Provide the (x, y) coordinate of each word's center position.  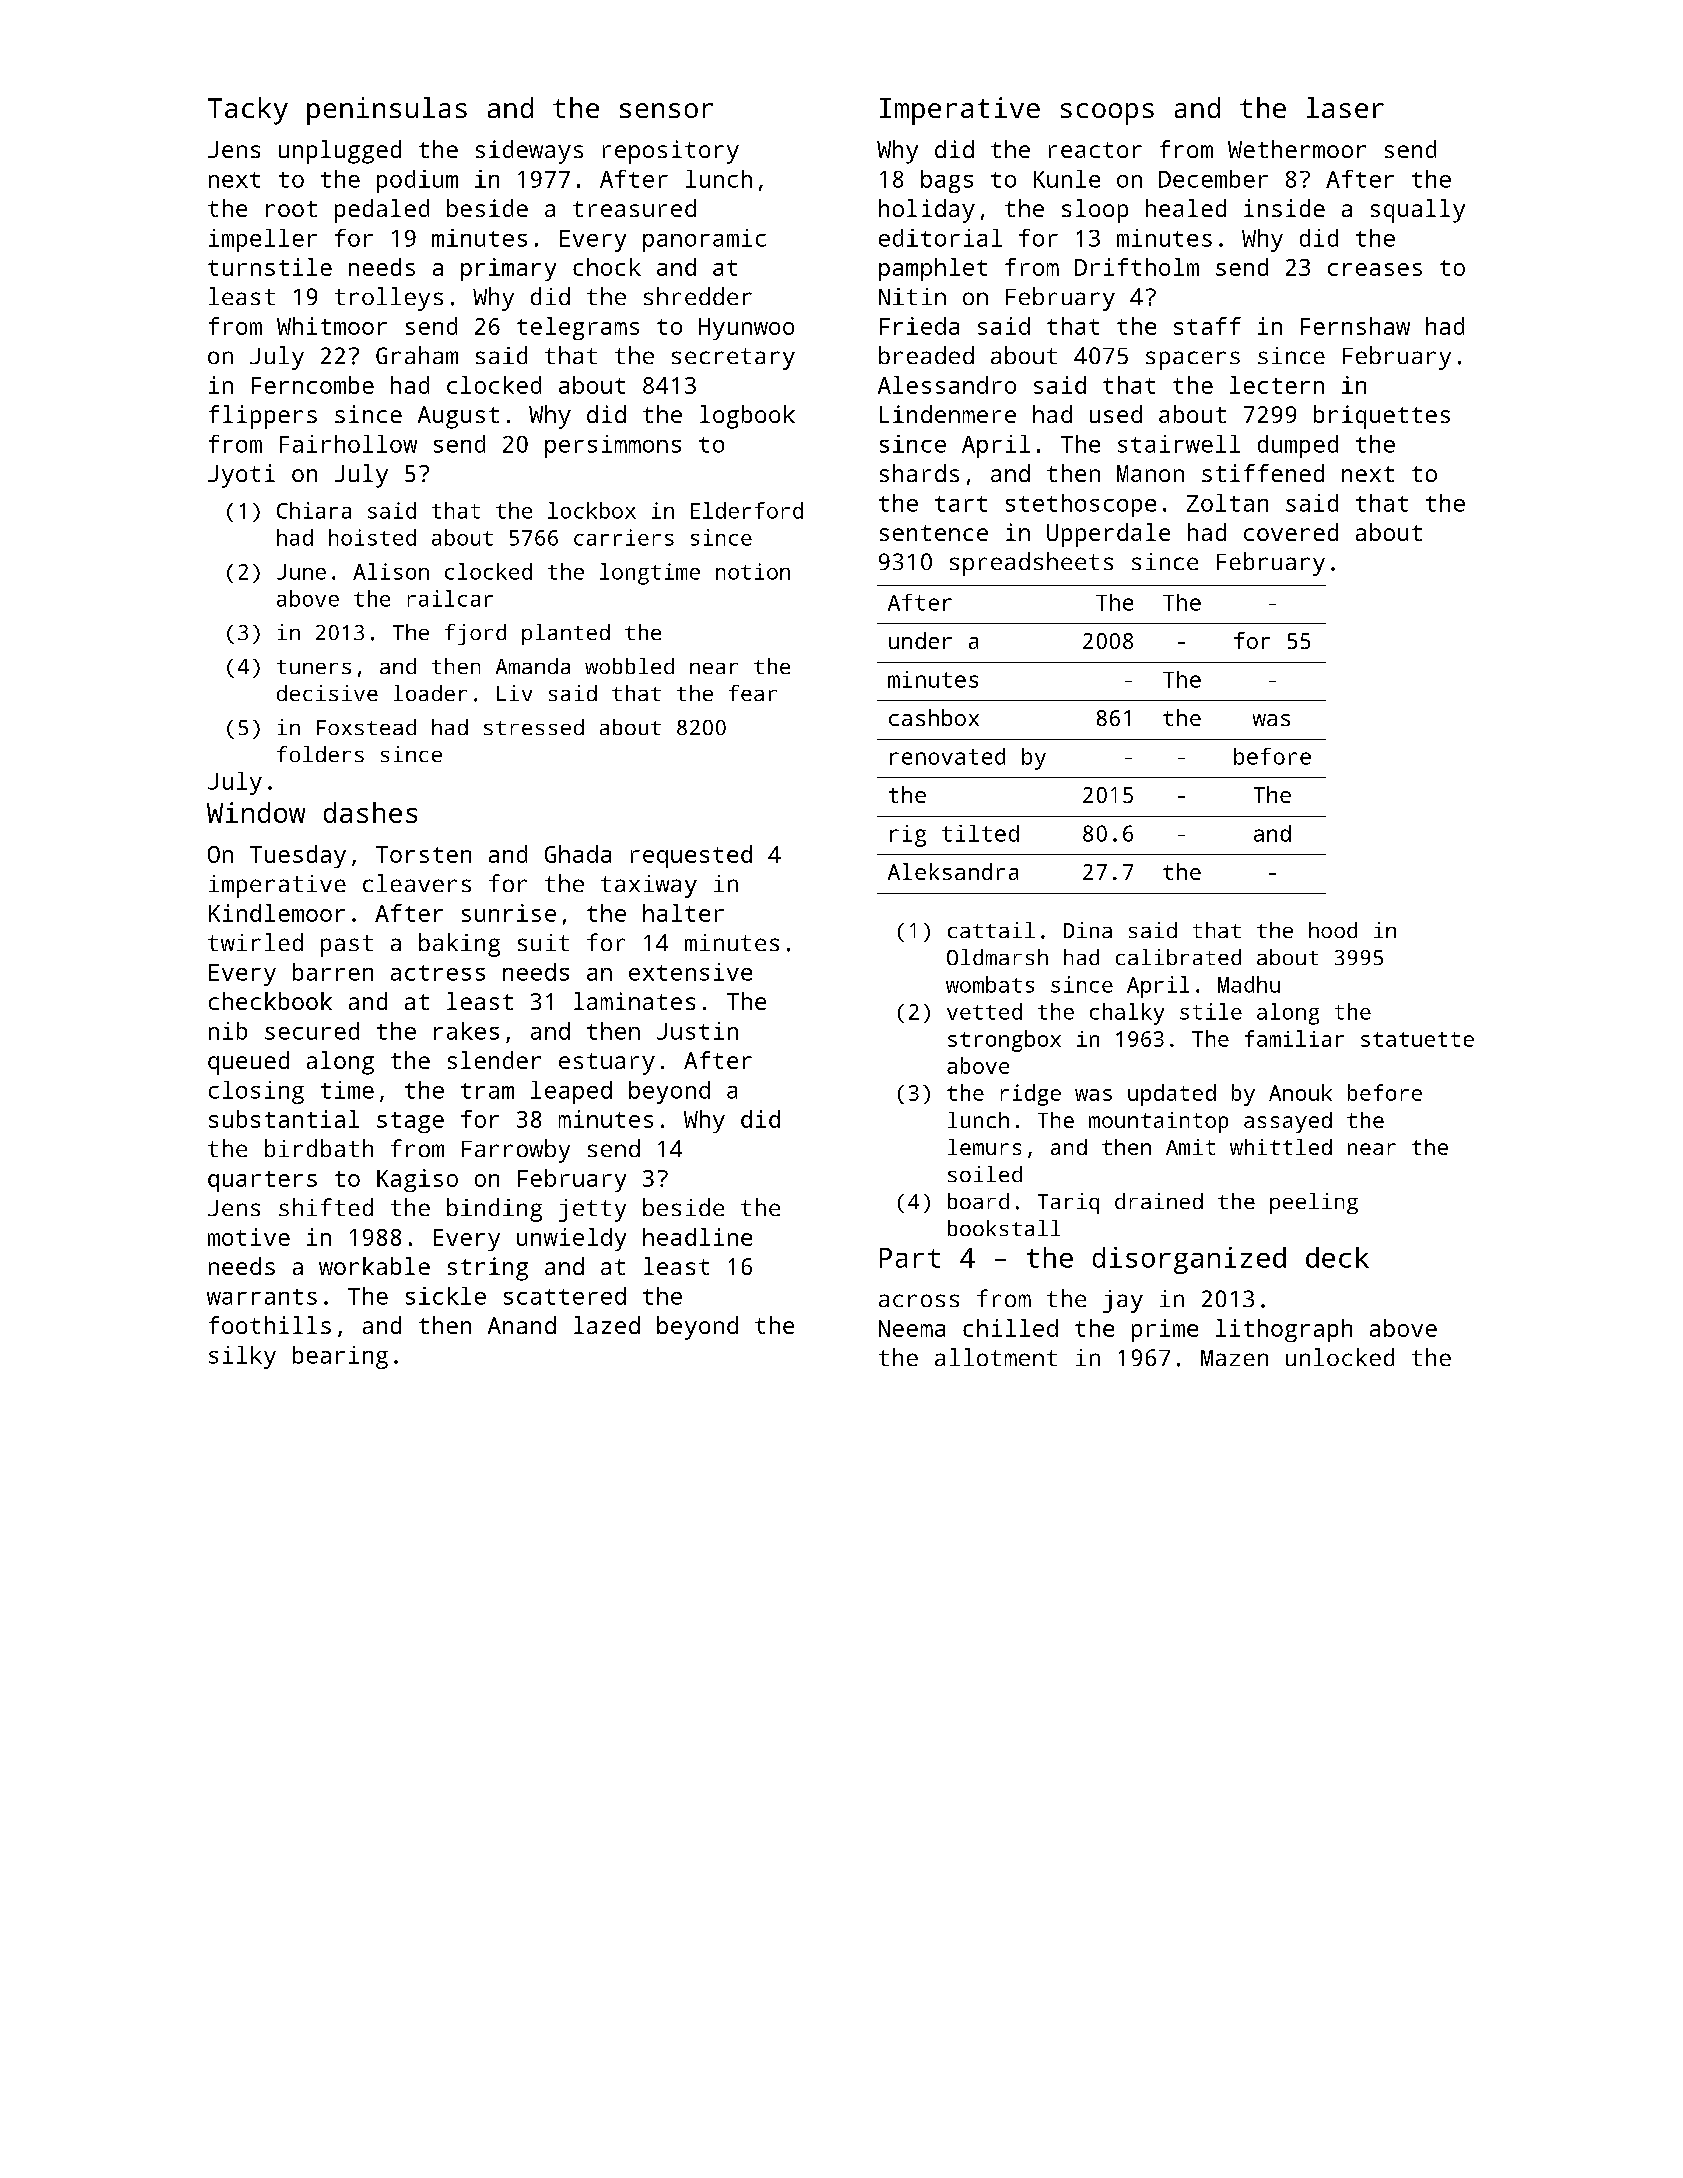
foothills (270, 1325)
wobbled (629, 666)
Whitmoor (332, 326)
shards (919, 473)
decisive (327, 693)
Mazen (1234, 1358)
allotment (996, 1357)
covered (1291, 532)
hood (1333, 930)
